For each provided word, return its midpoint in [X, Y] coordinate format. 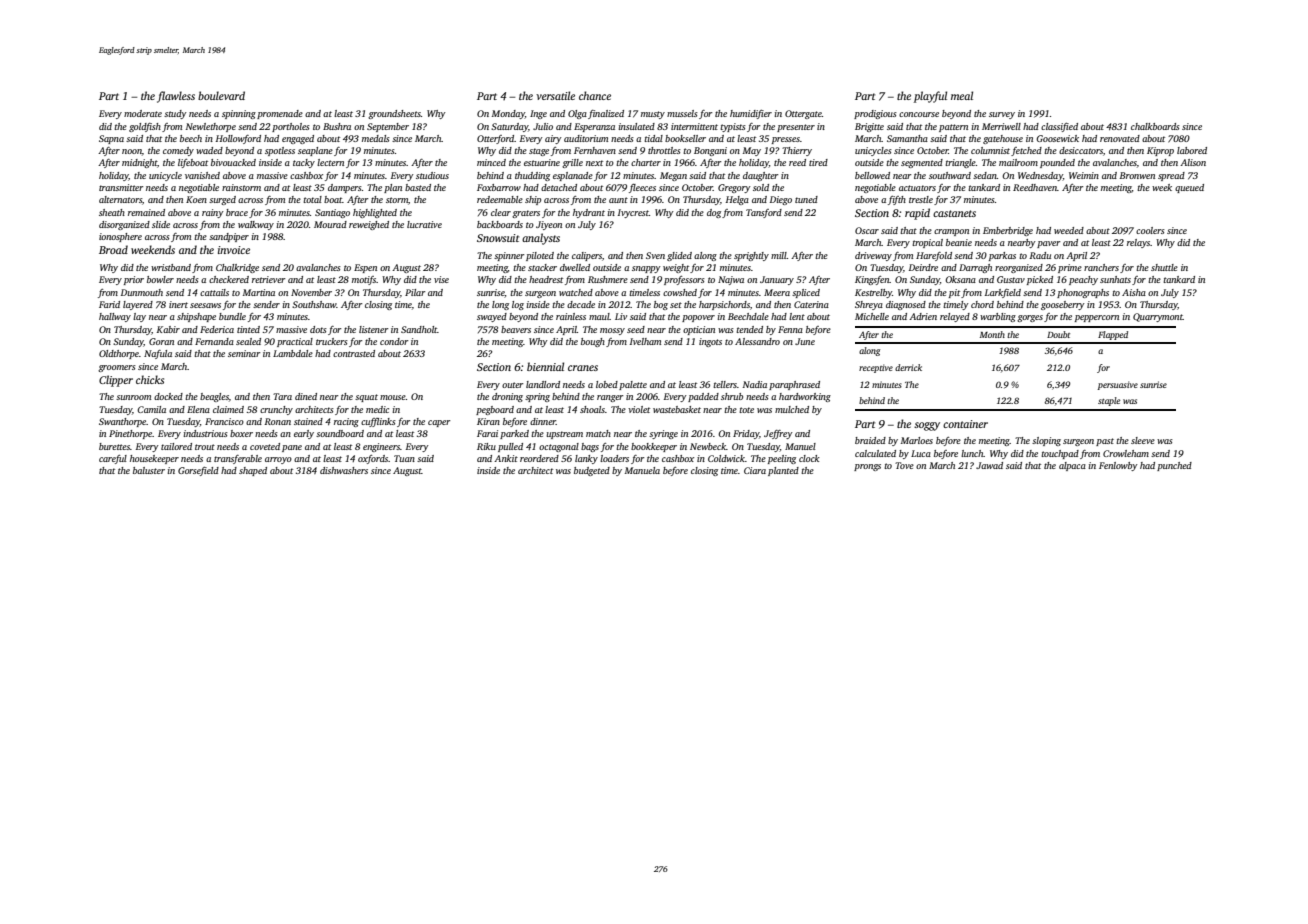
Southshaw [314, 304]
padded [703, 397]
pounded [1057, 163]
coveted [265, 446]
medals [376, 138]
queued [1189, 188]
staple [1109, 401]
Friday [746, 434]
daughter [760, 176]
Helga [737, 200]
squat [366, 398]
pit [954, 293]
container [965, 424]
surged [222, 200]
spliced [806, 293]
